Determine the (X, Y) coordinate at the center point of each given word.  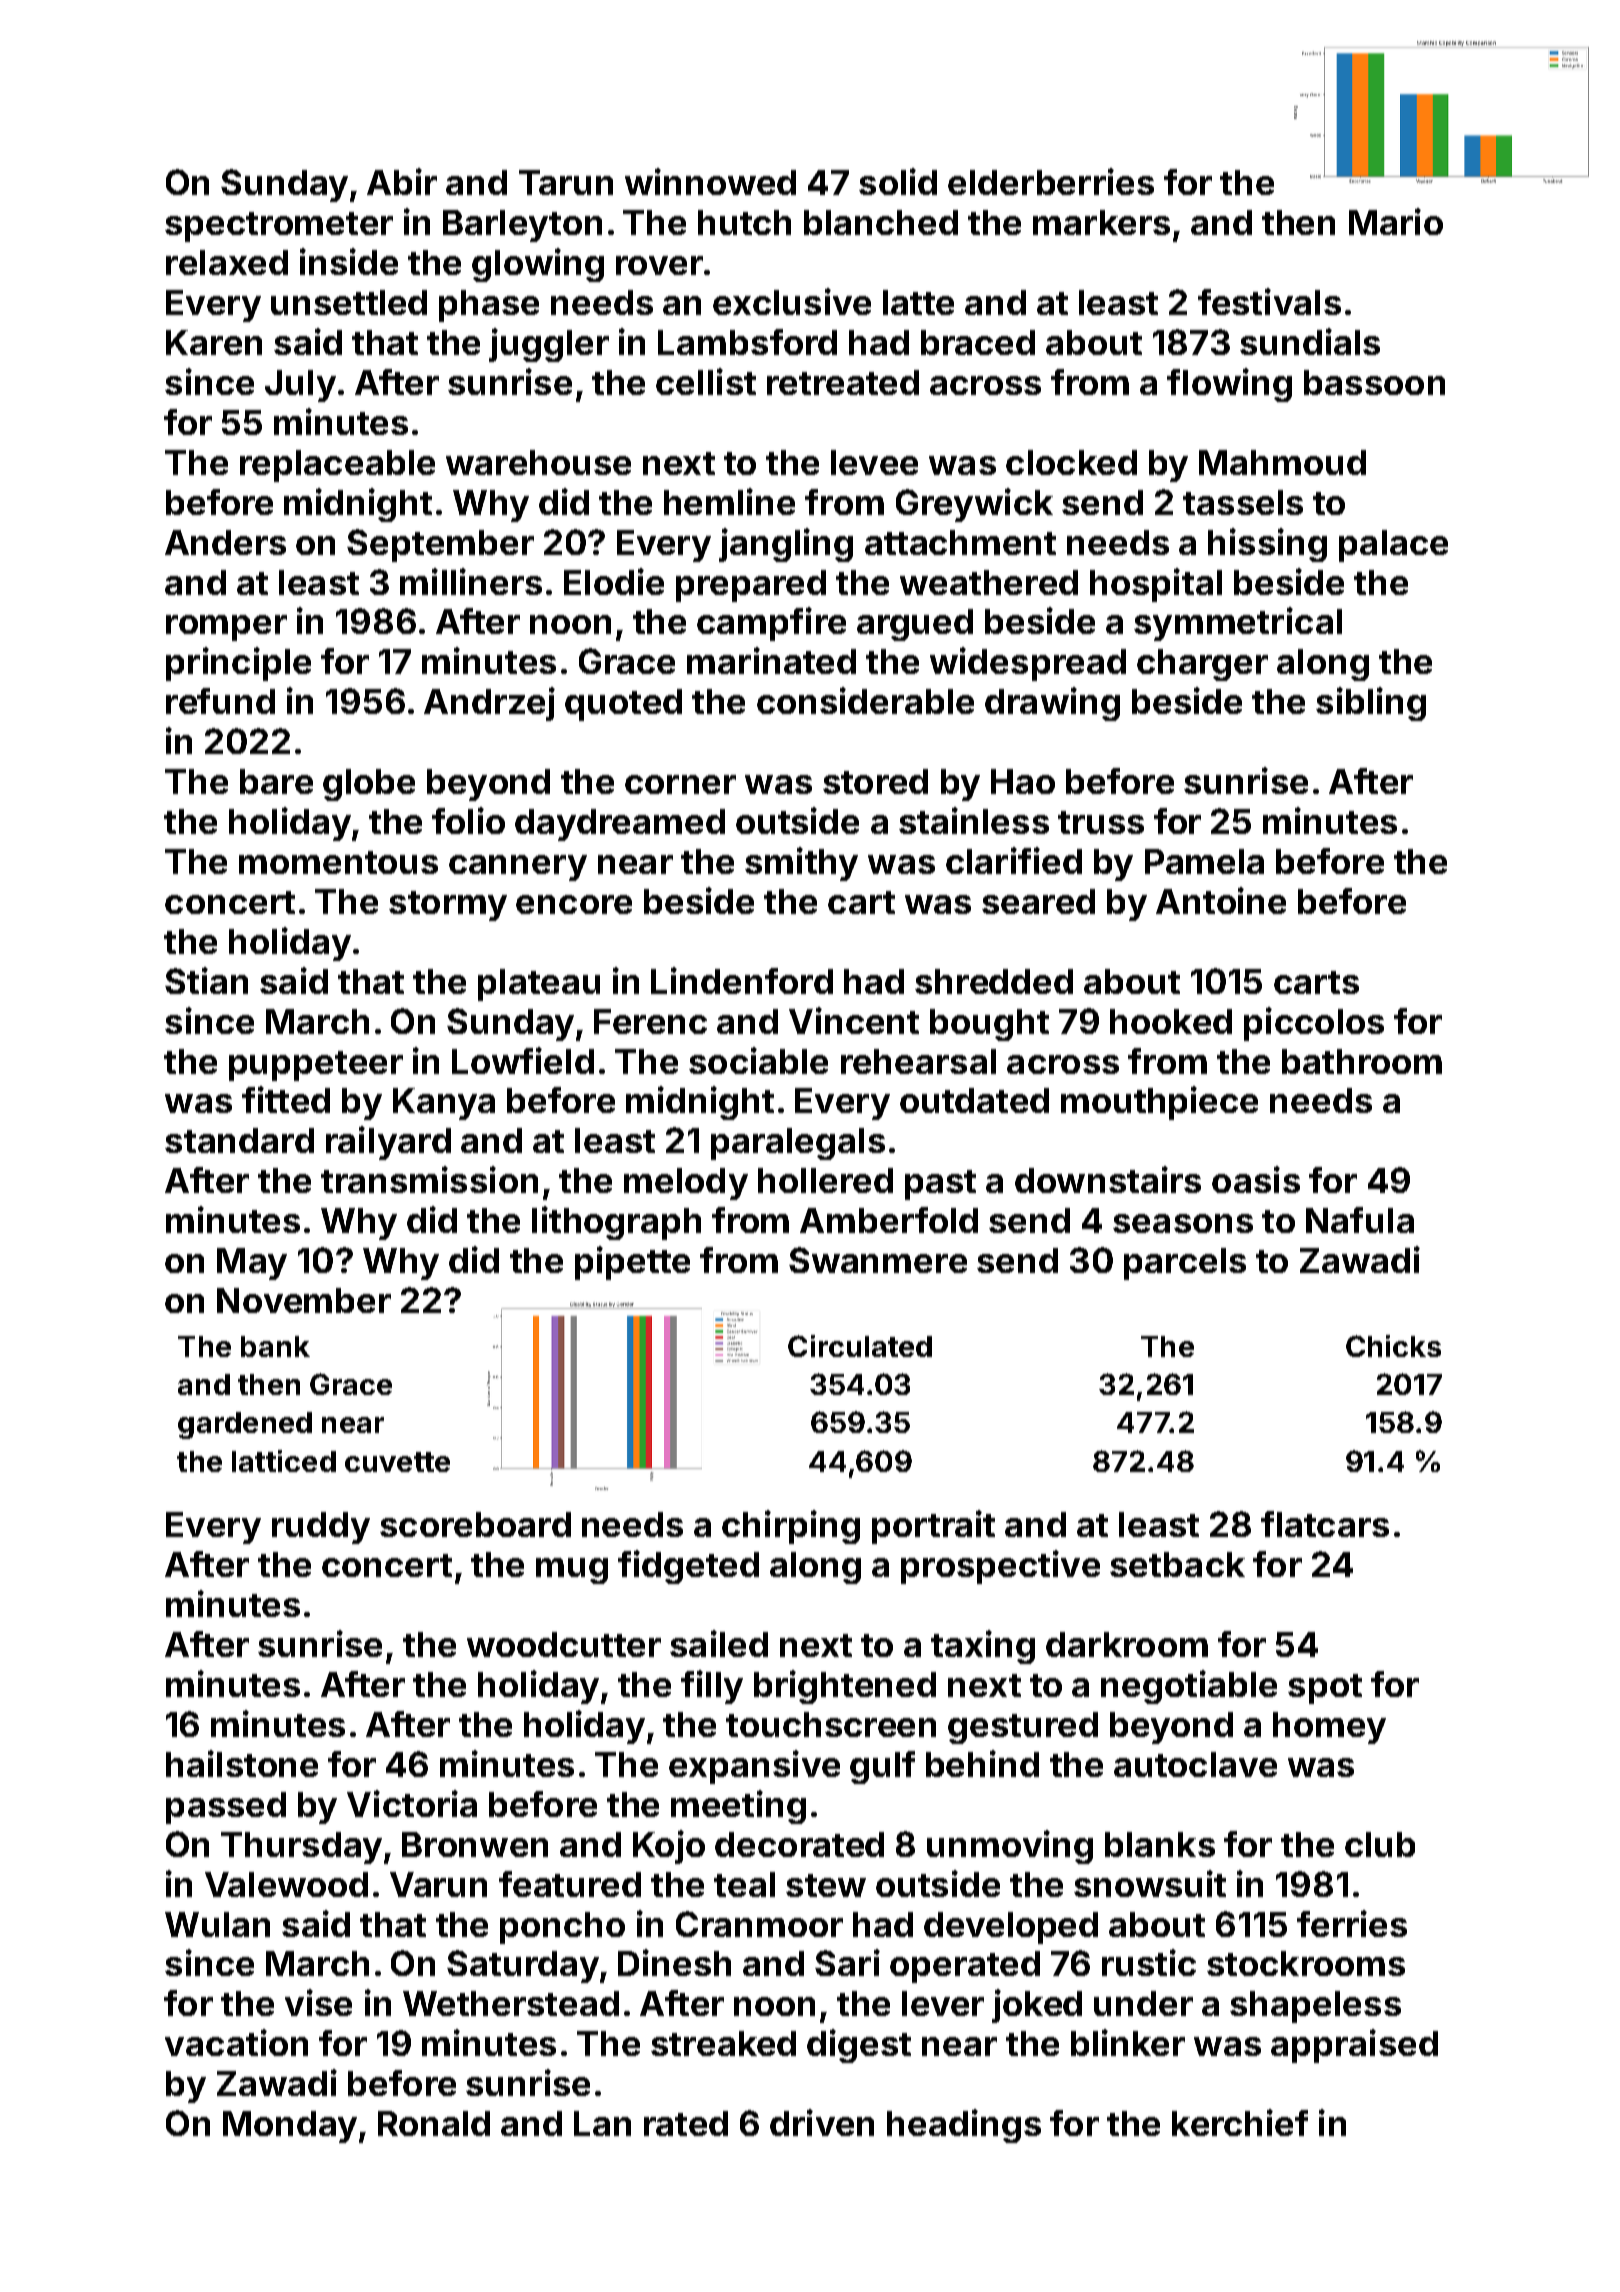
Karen (214, 342)
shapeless (1315, 2007)
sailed (719, 1643)
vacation (236, 2042)
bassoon (1374, 382)
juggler (549, 345)
